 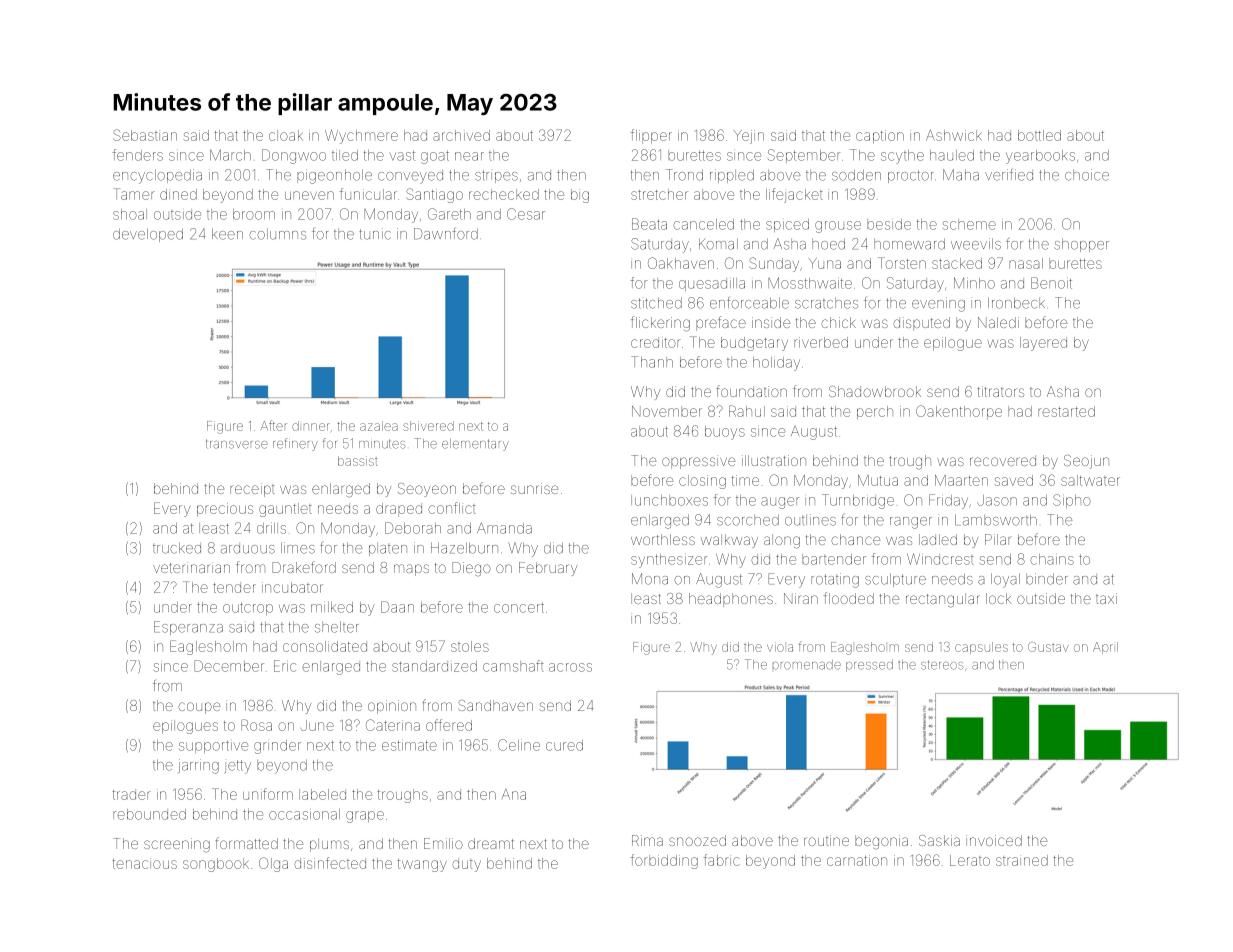 I want to click on veterinarian, so click(x=191, y=567).
